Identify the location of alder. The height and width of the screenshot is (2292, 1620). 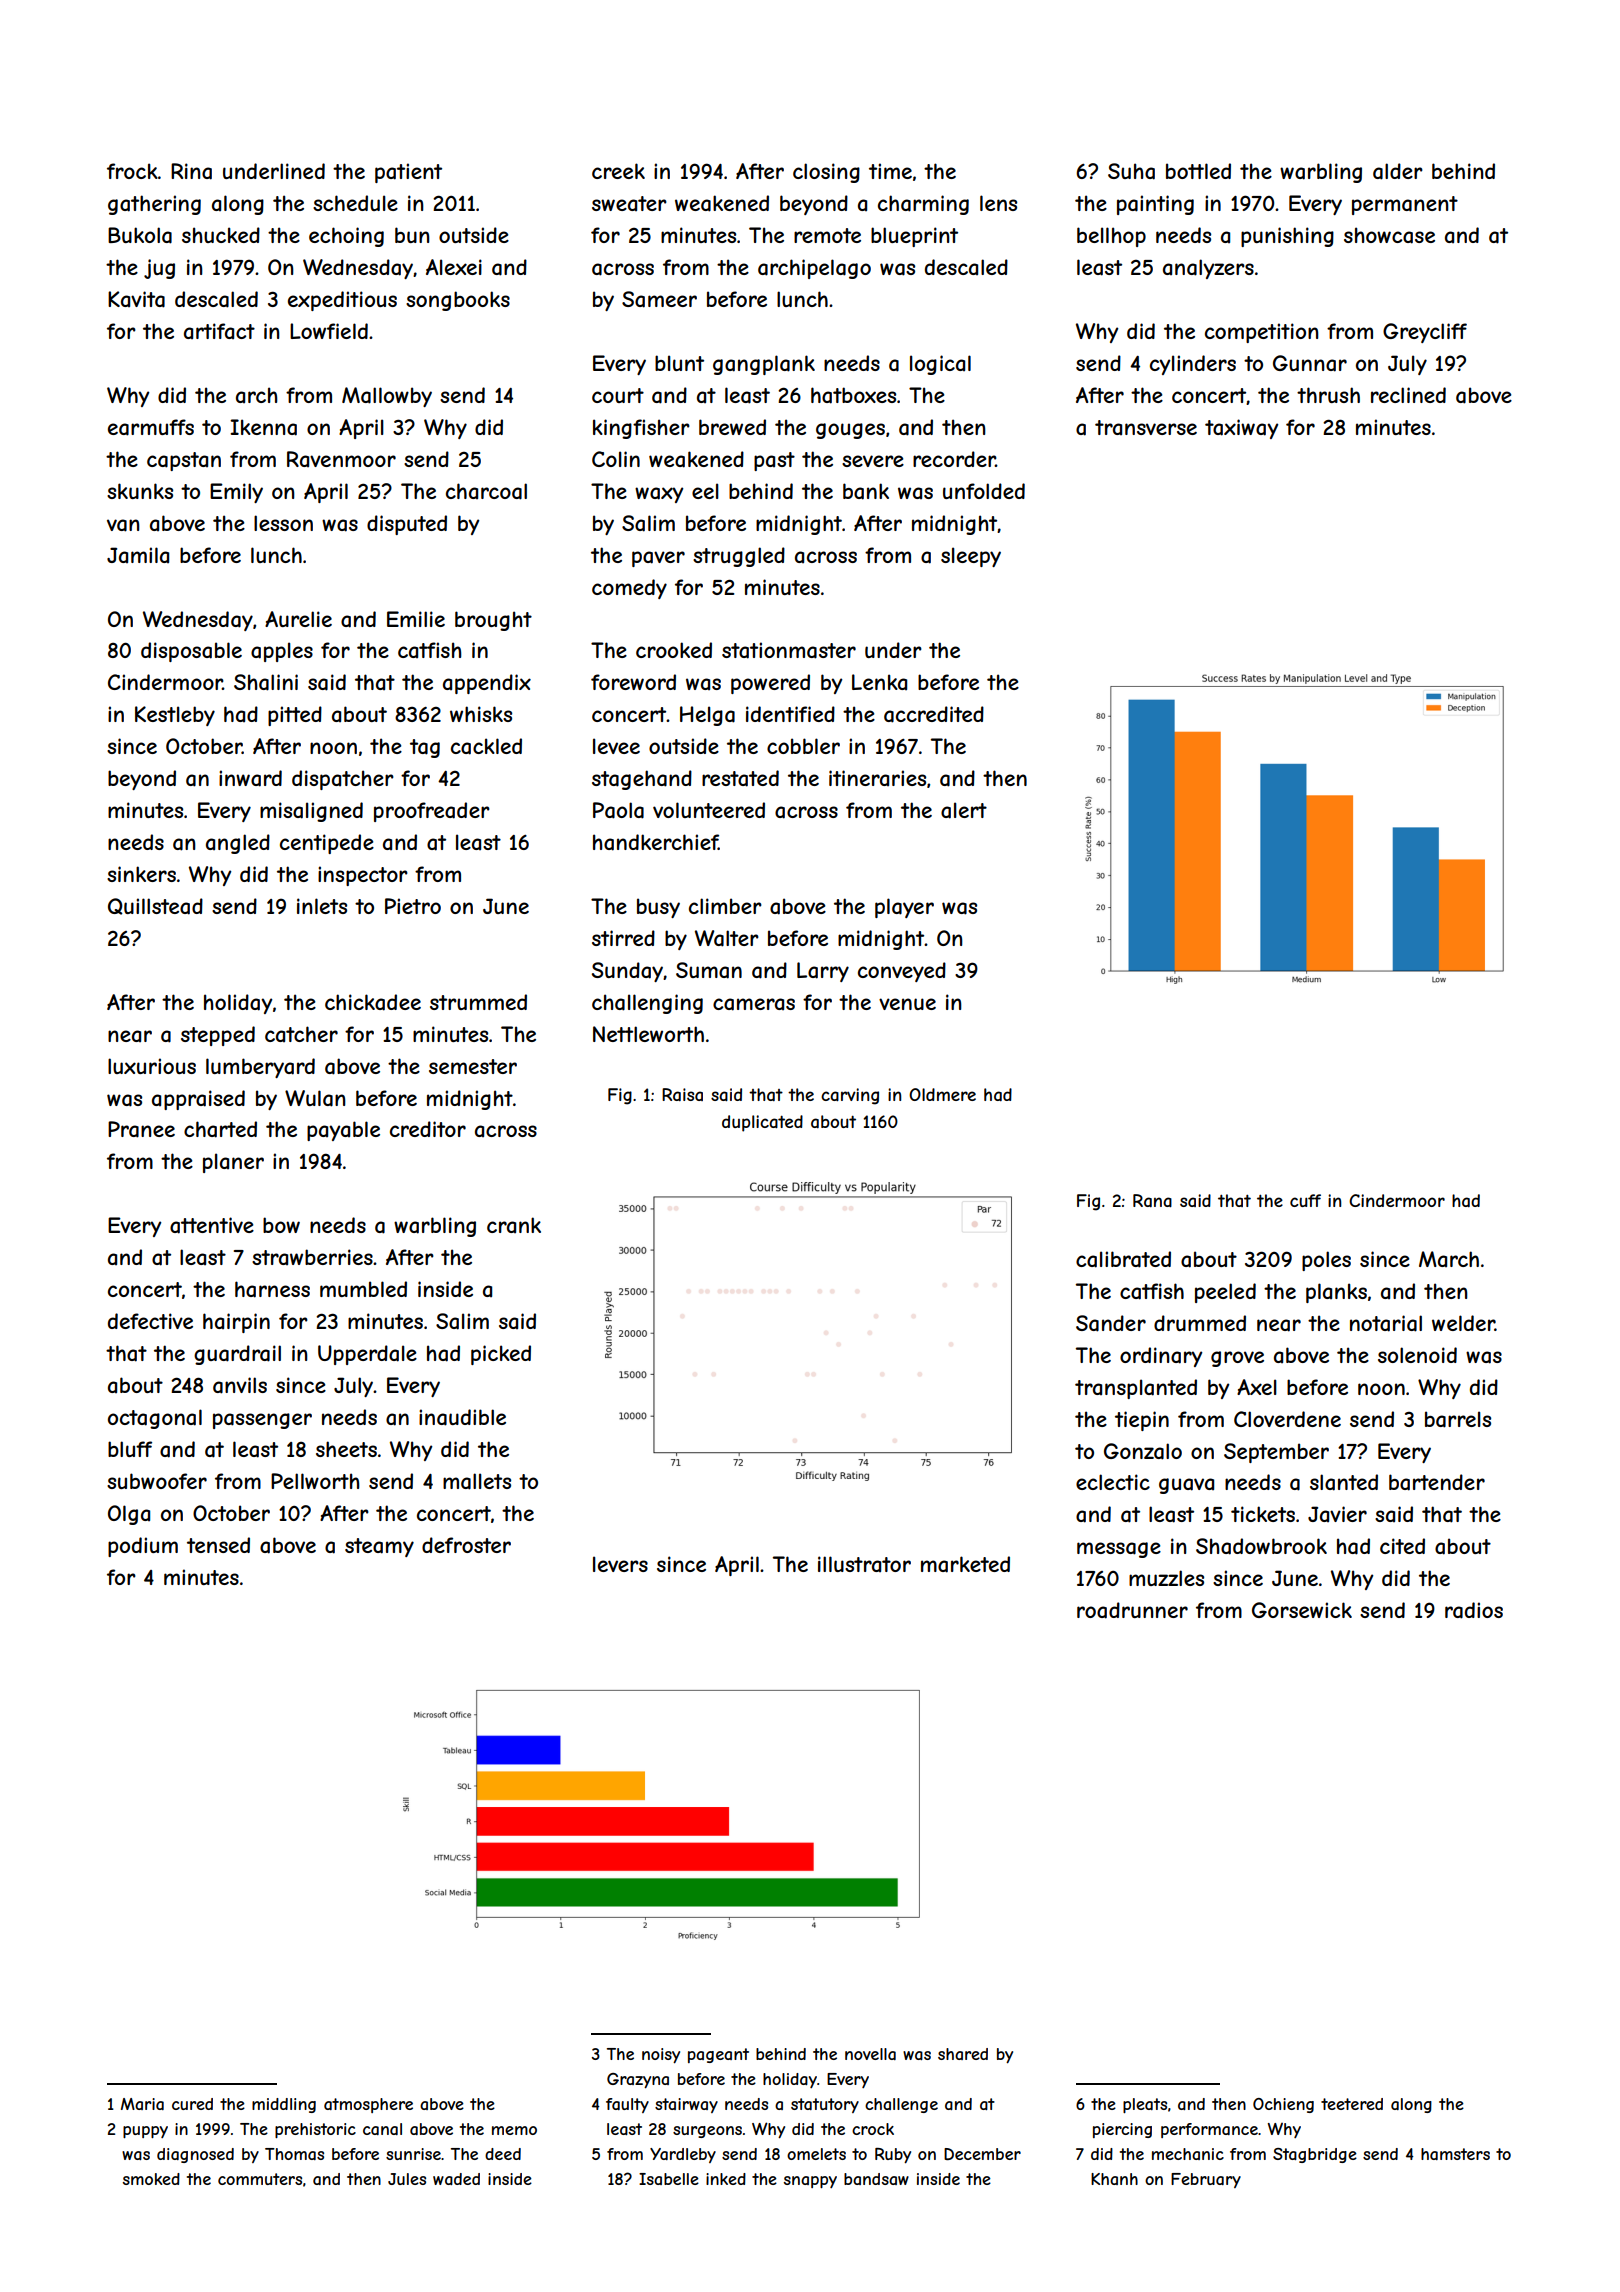
(1398, 171).
